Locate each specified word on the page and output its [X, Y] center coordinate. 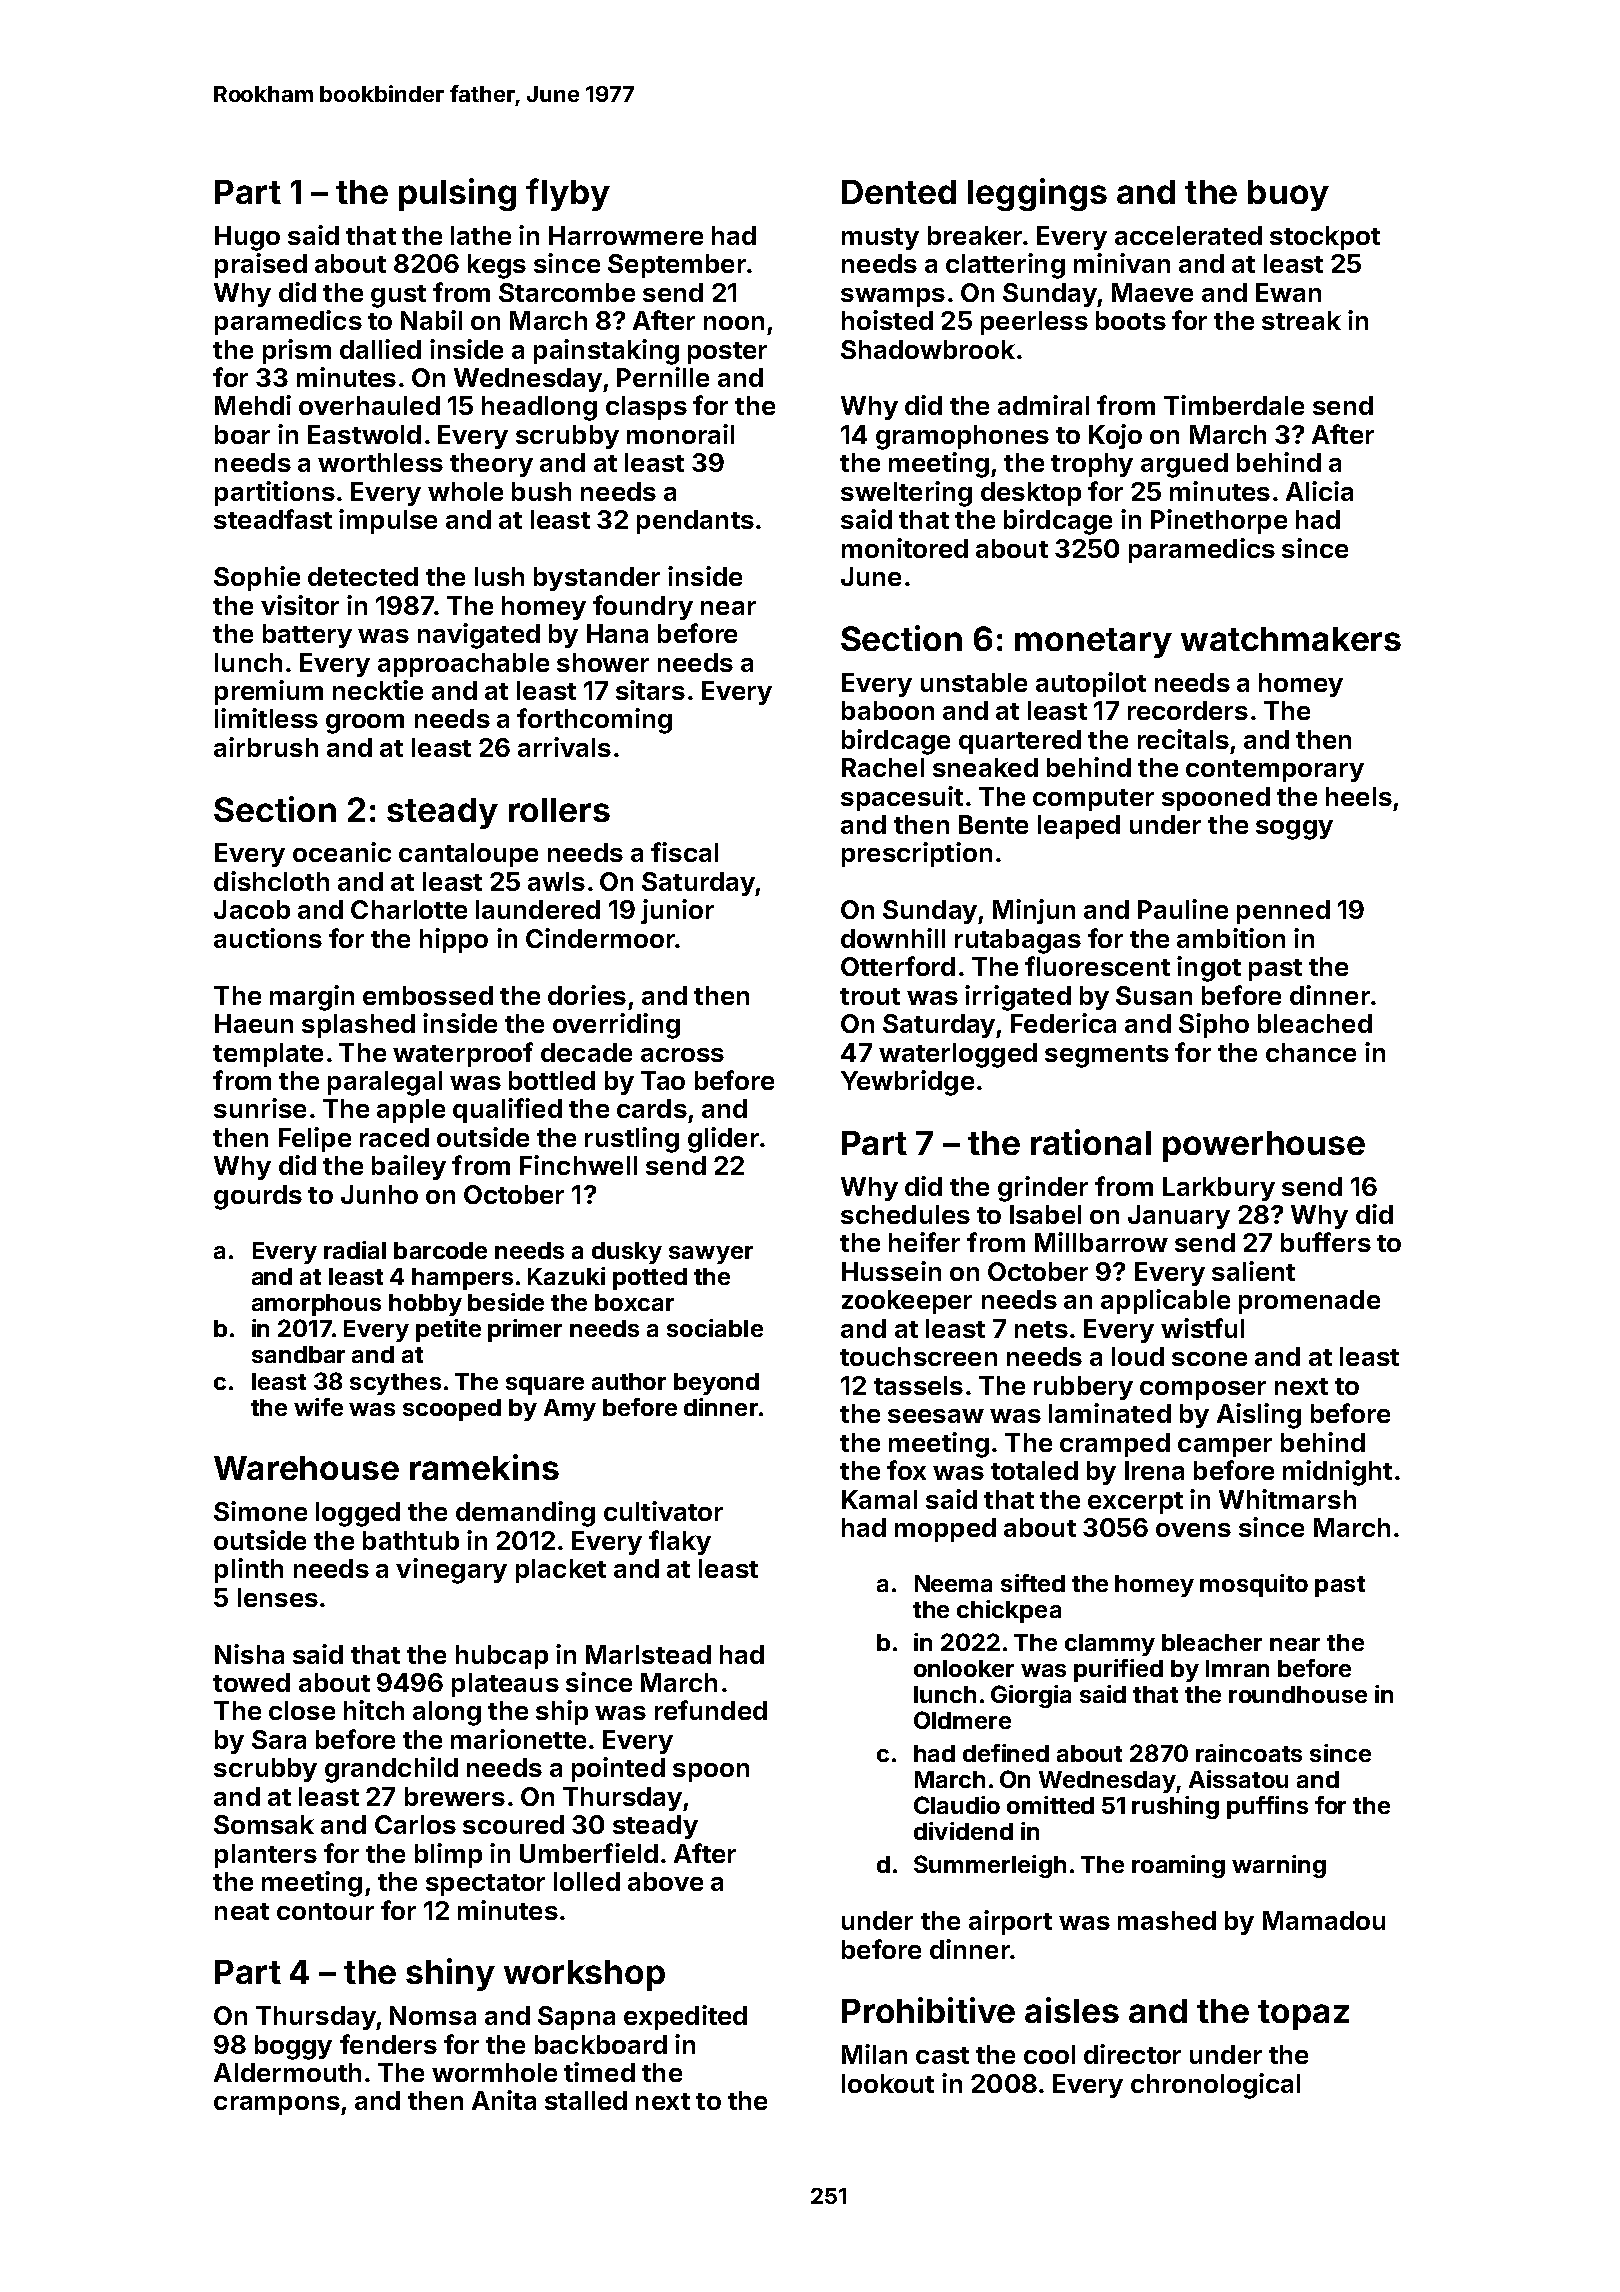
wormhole [494, 2072]
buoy [1288, 195]
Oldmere [962, 1720]
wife [318, 1407]
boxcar [634, 1302]
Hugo [247, 238]
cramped [1115, 1445]
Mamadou [1324, 1920]
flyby [568, 194]
